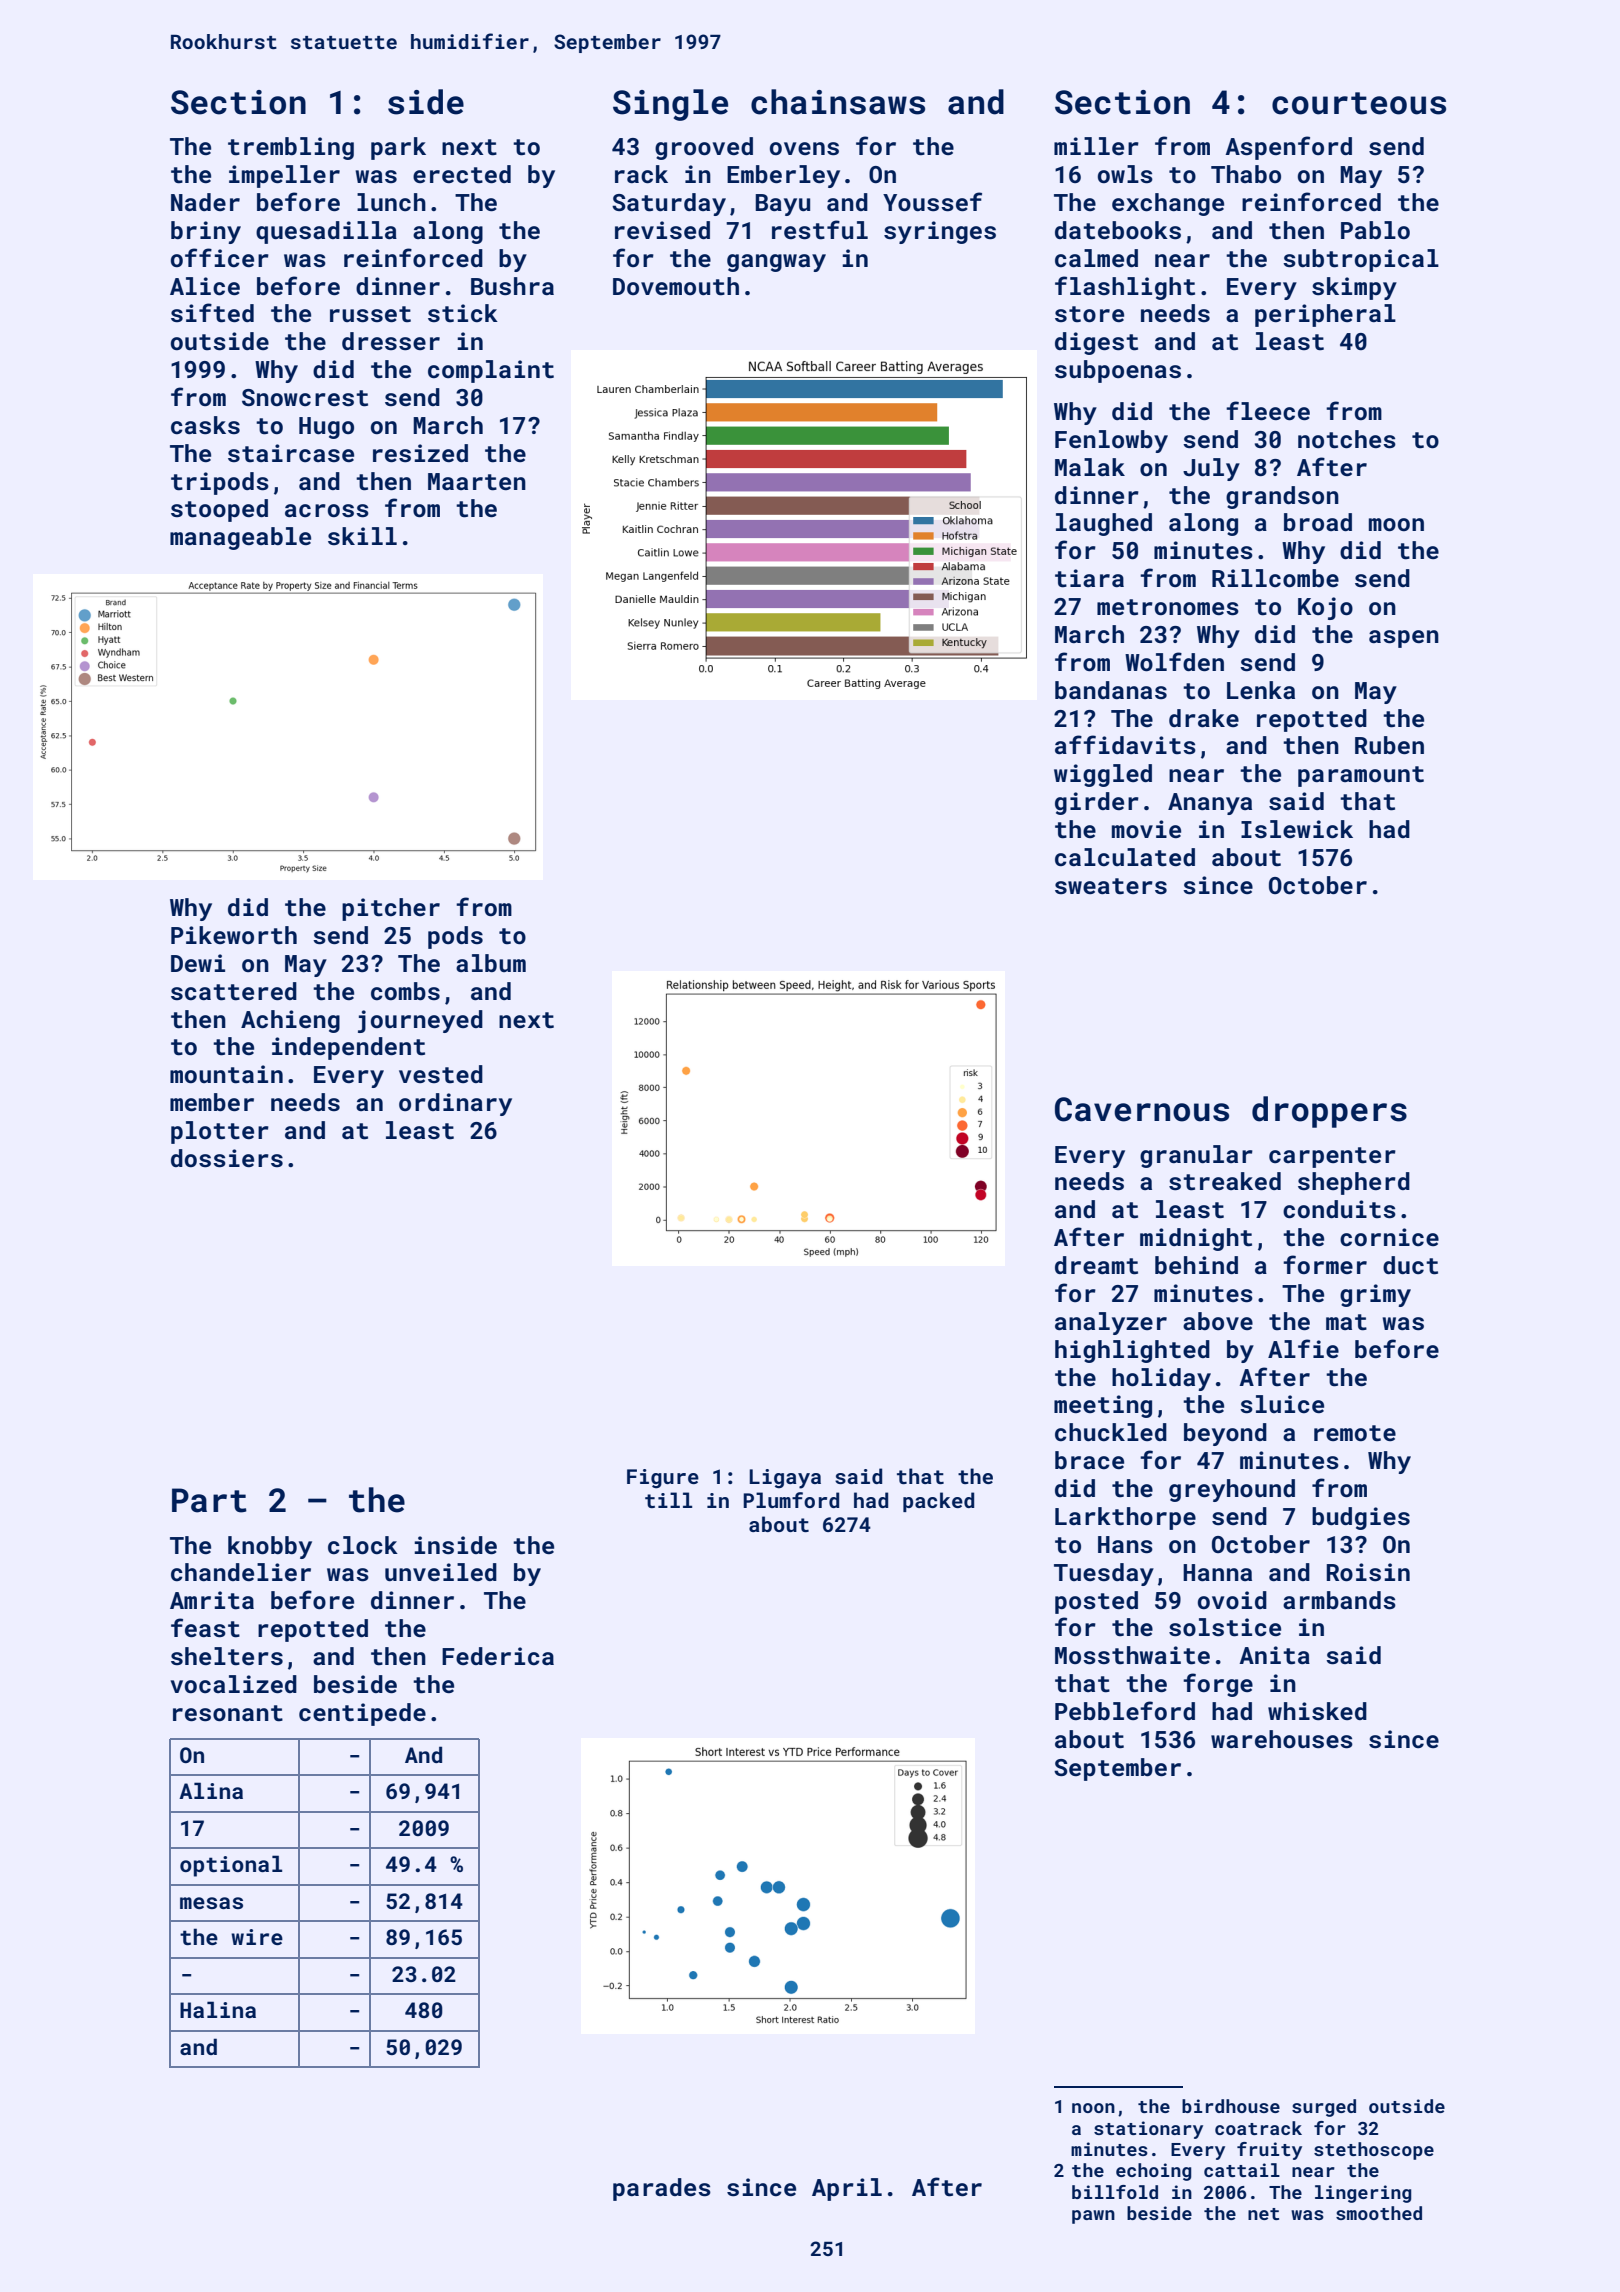 Image resolution: width=1620 pixels, height=2292 pixels. I want to click on parades, so click(662, 2189).
